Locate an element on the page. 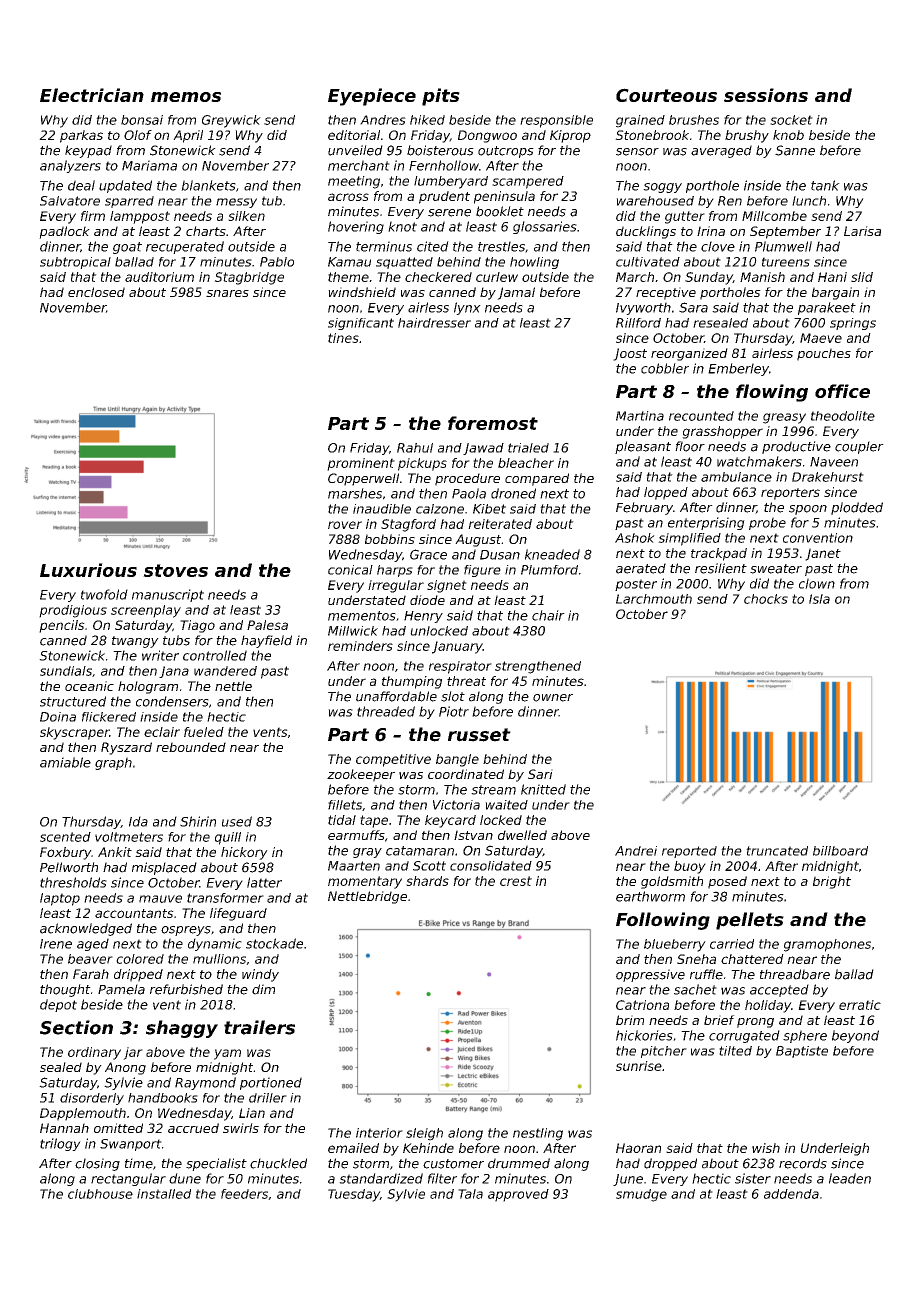 The width and height of the page is (924, 1308). bonsai is located at coordinates (142, 120).
